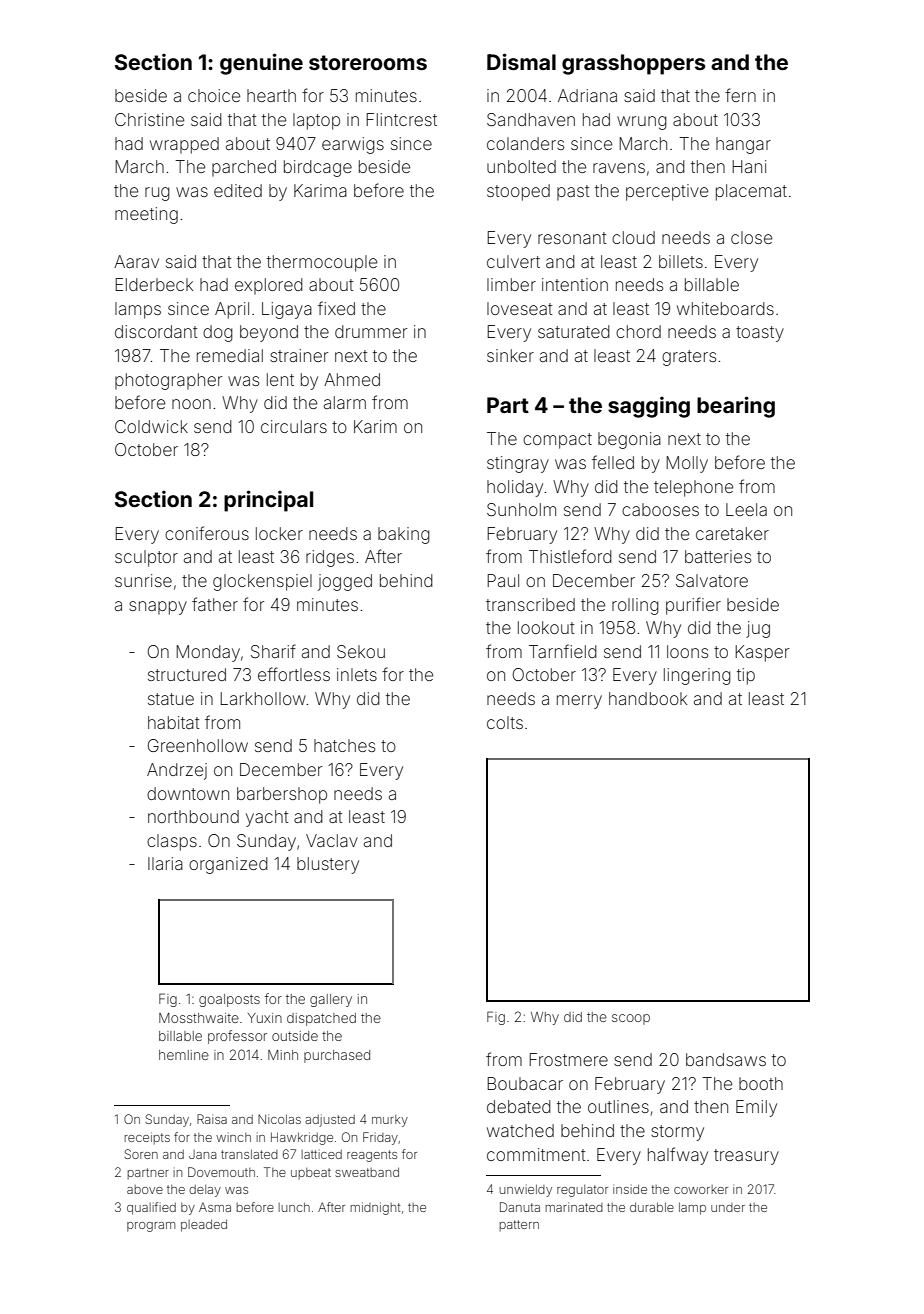  I want to click on pleaded, so click(204, 1225).
